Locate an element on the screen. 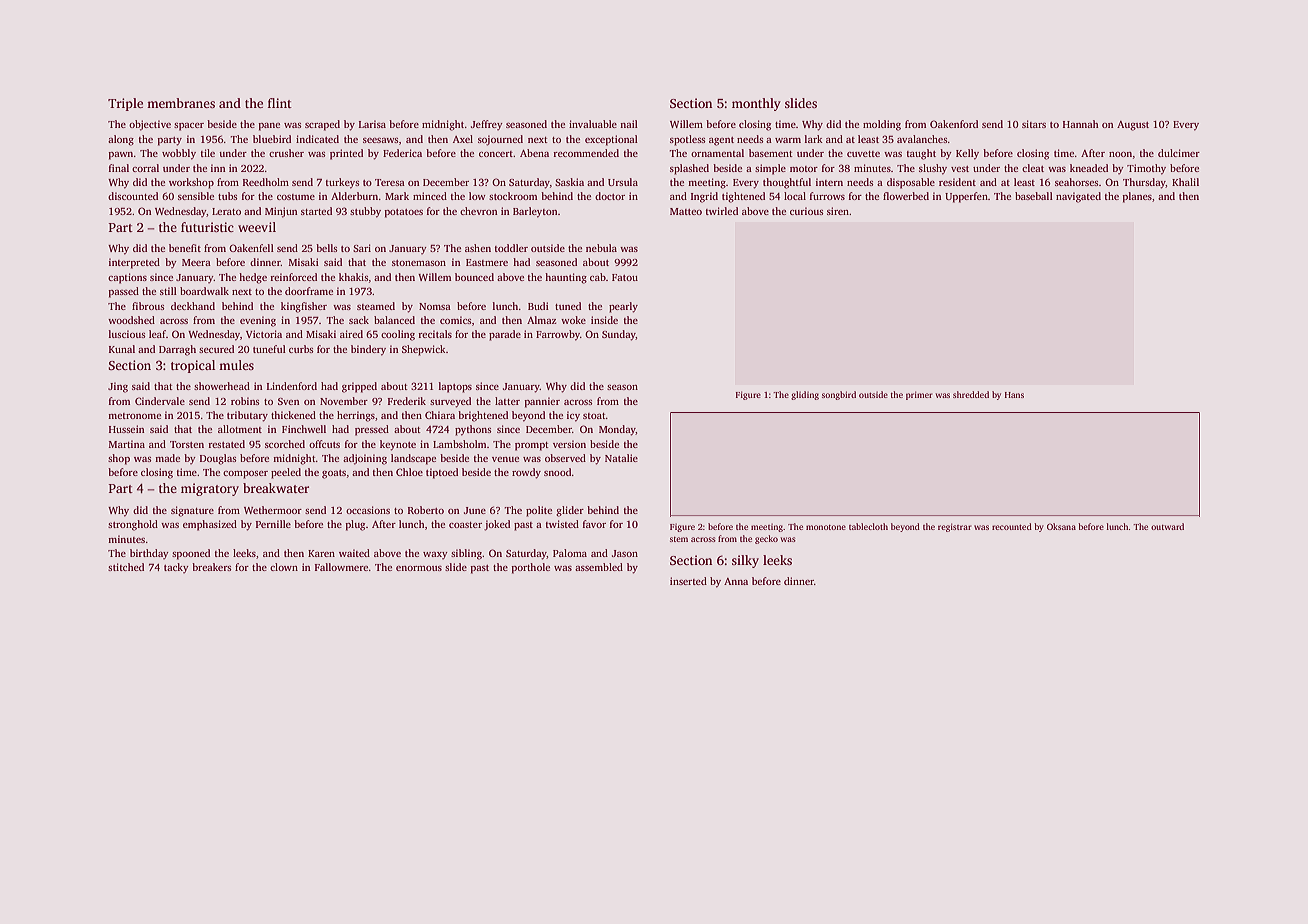  migratory is located at coordinates (210, 489).
